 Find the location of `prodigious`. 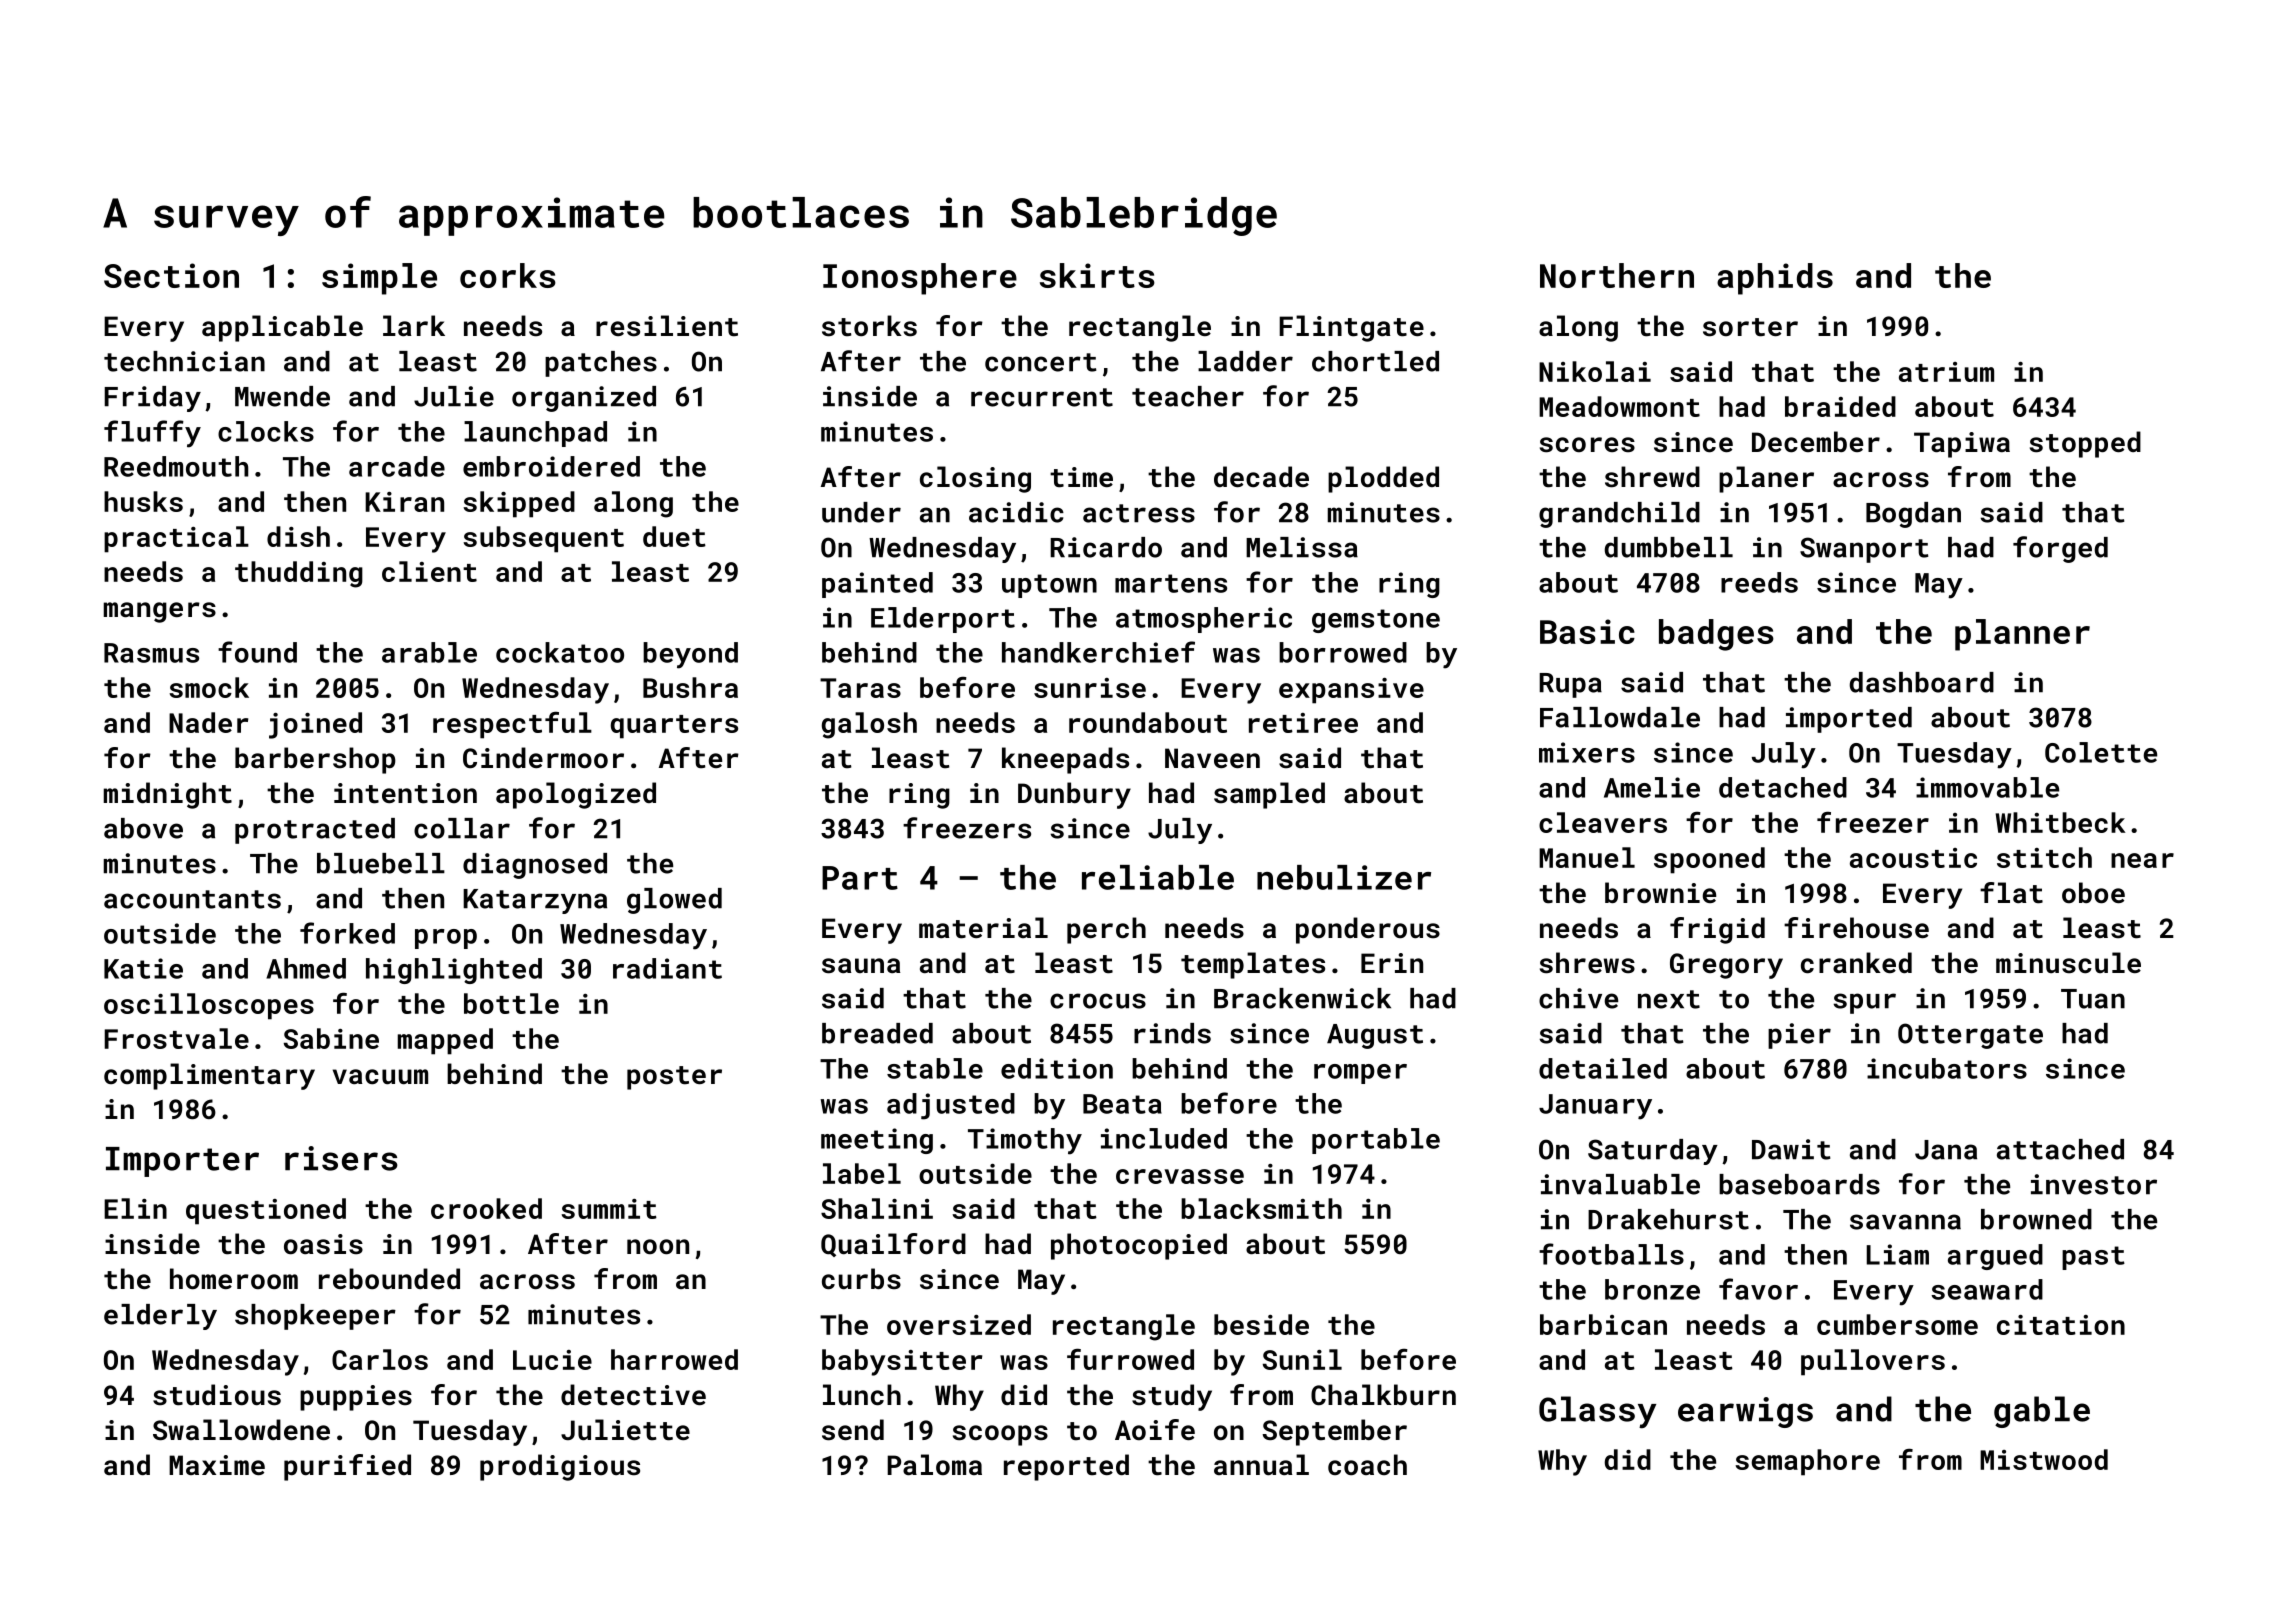

prodigious is located at coordinates (560, 1467).
